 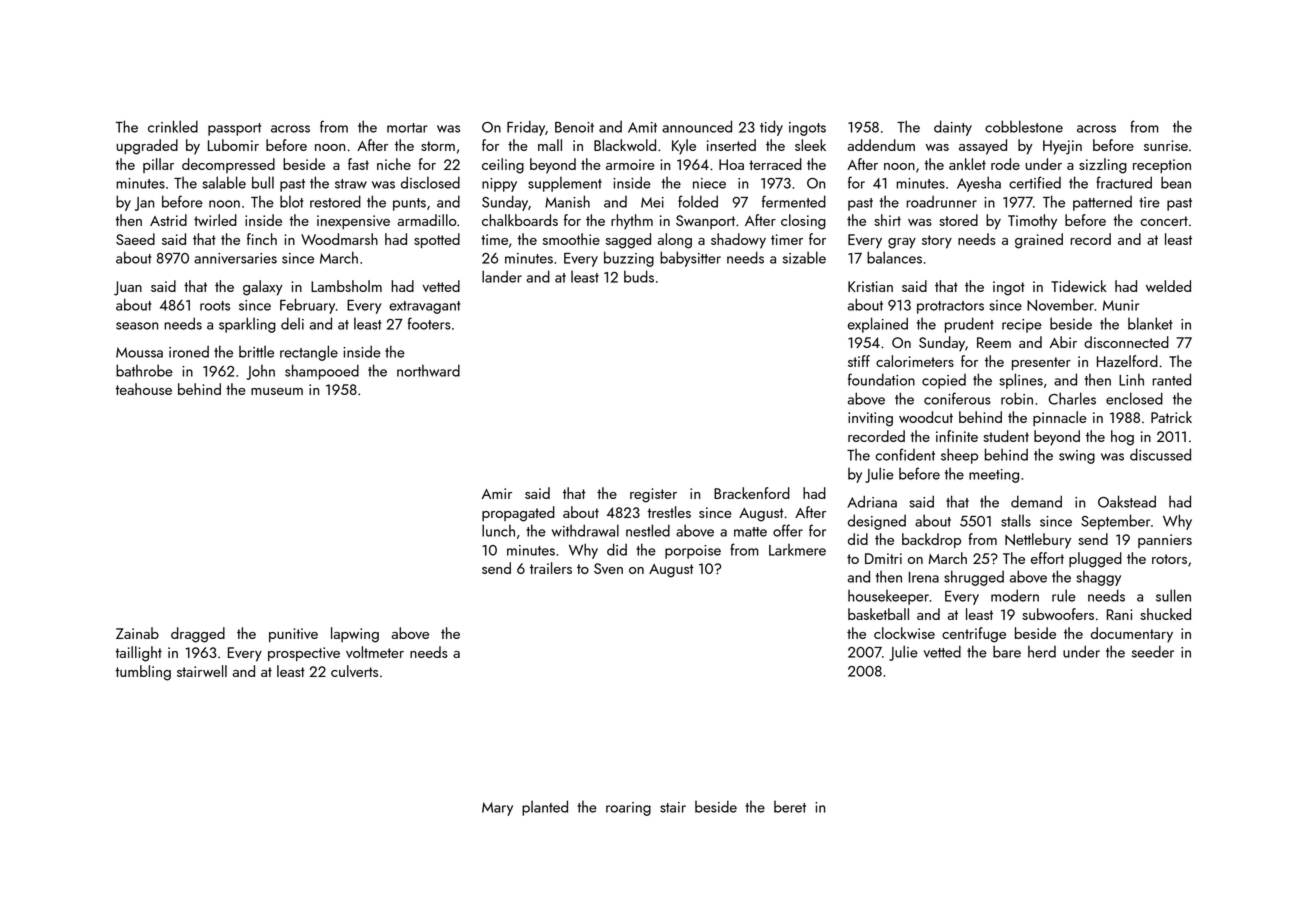 What do you see at coordinates (497, 809) in the screenshot?
I see `Mary` at bounding box center [497, 809].
